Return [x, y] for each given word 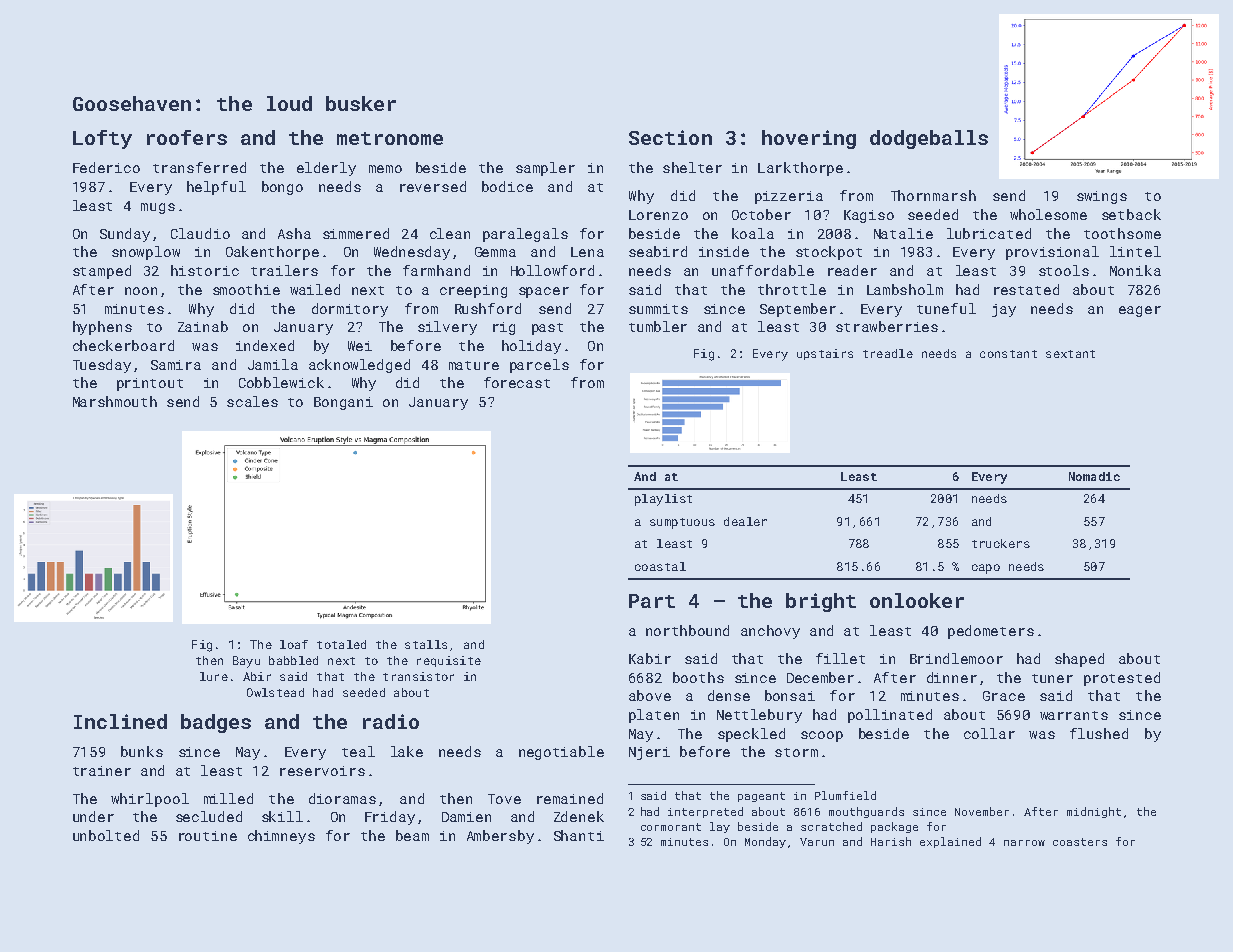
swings [1102, 197]
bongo [282, 188]
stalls [426, 644]
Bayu [246, 662]
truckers [1001, 543]
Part [652, 601]
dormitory [350, 310]
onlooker [917, 600]
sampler [545, 169]
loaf [294, 644]
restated [1026, 289]
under [93, 816]
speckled [751, 735]
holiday [531, 347]
